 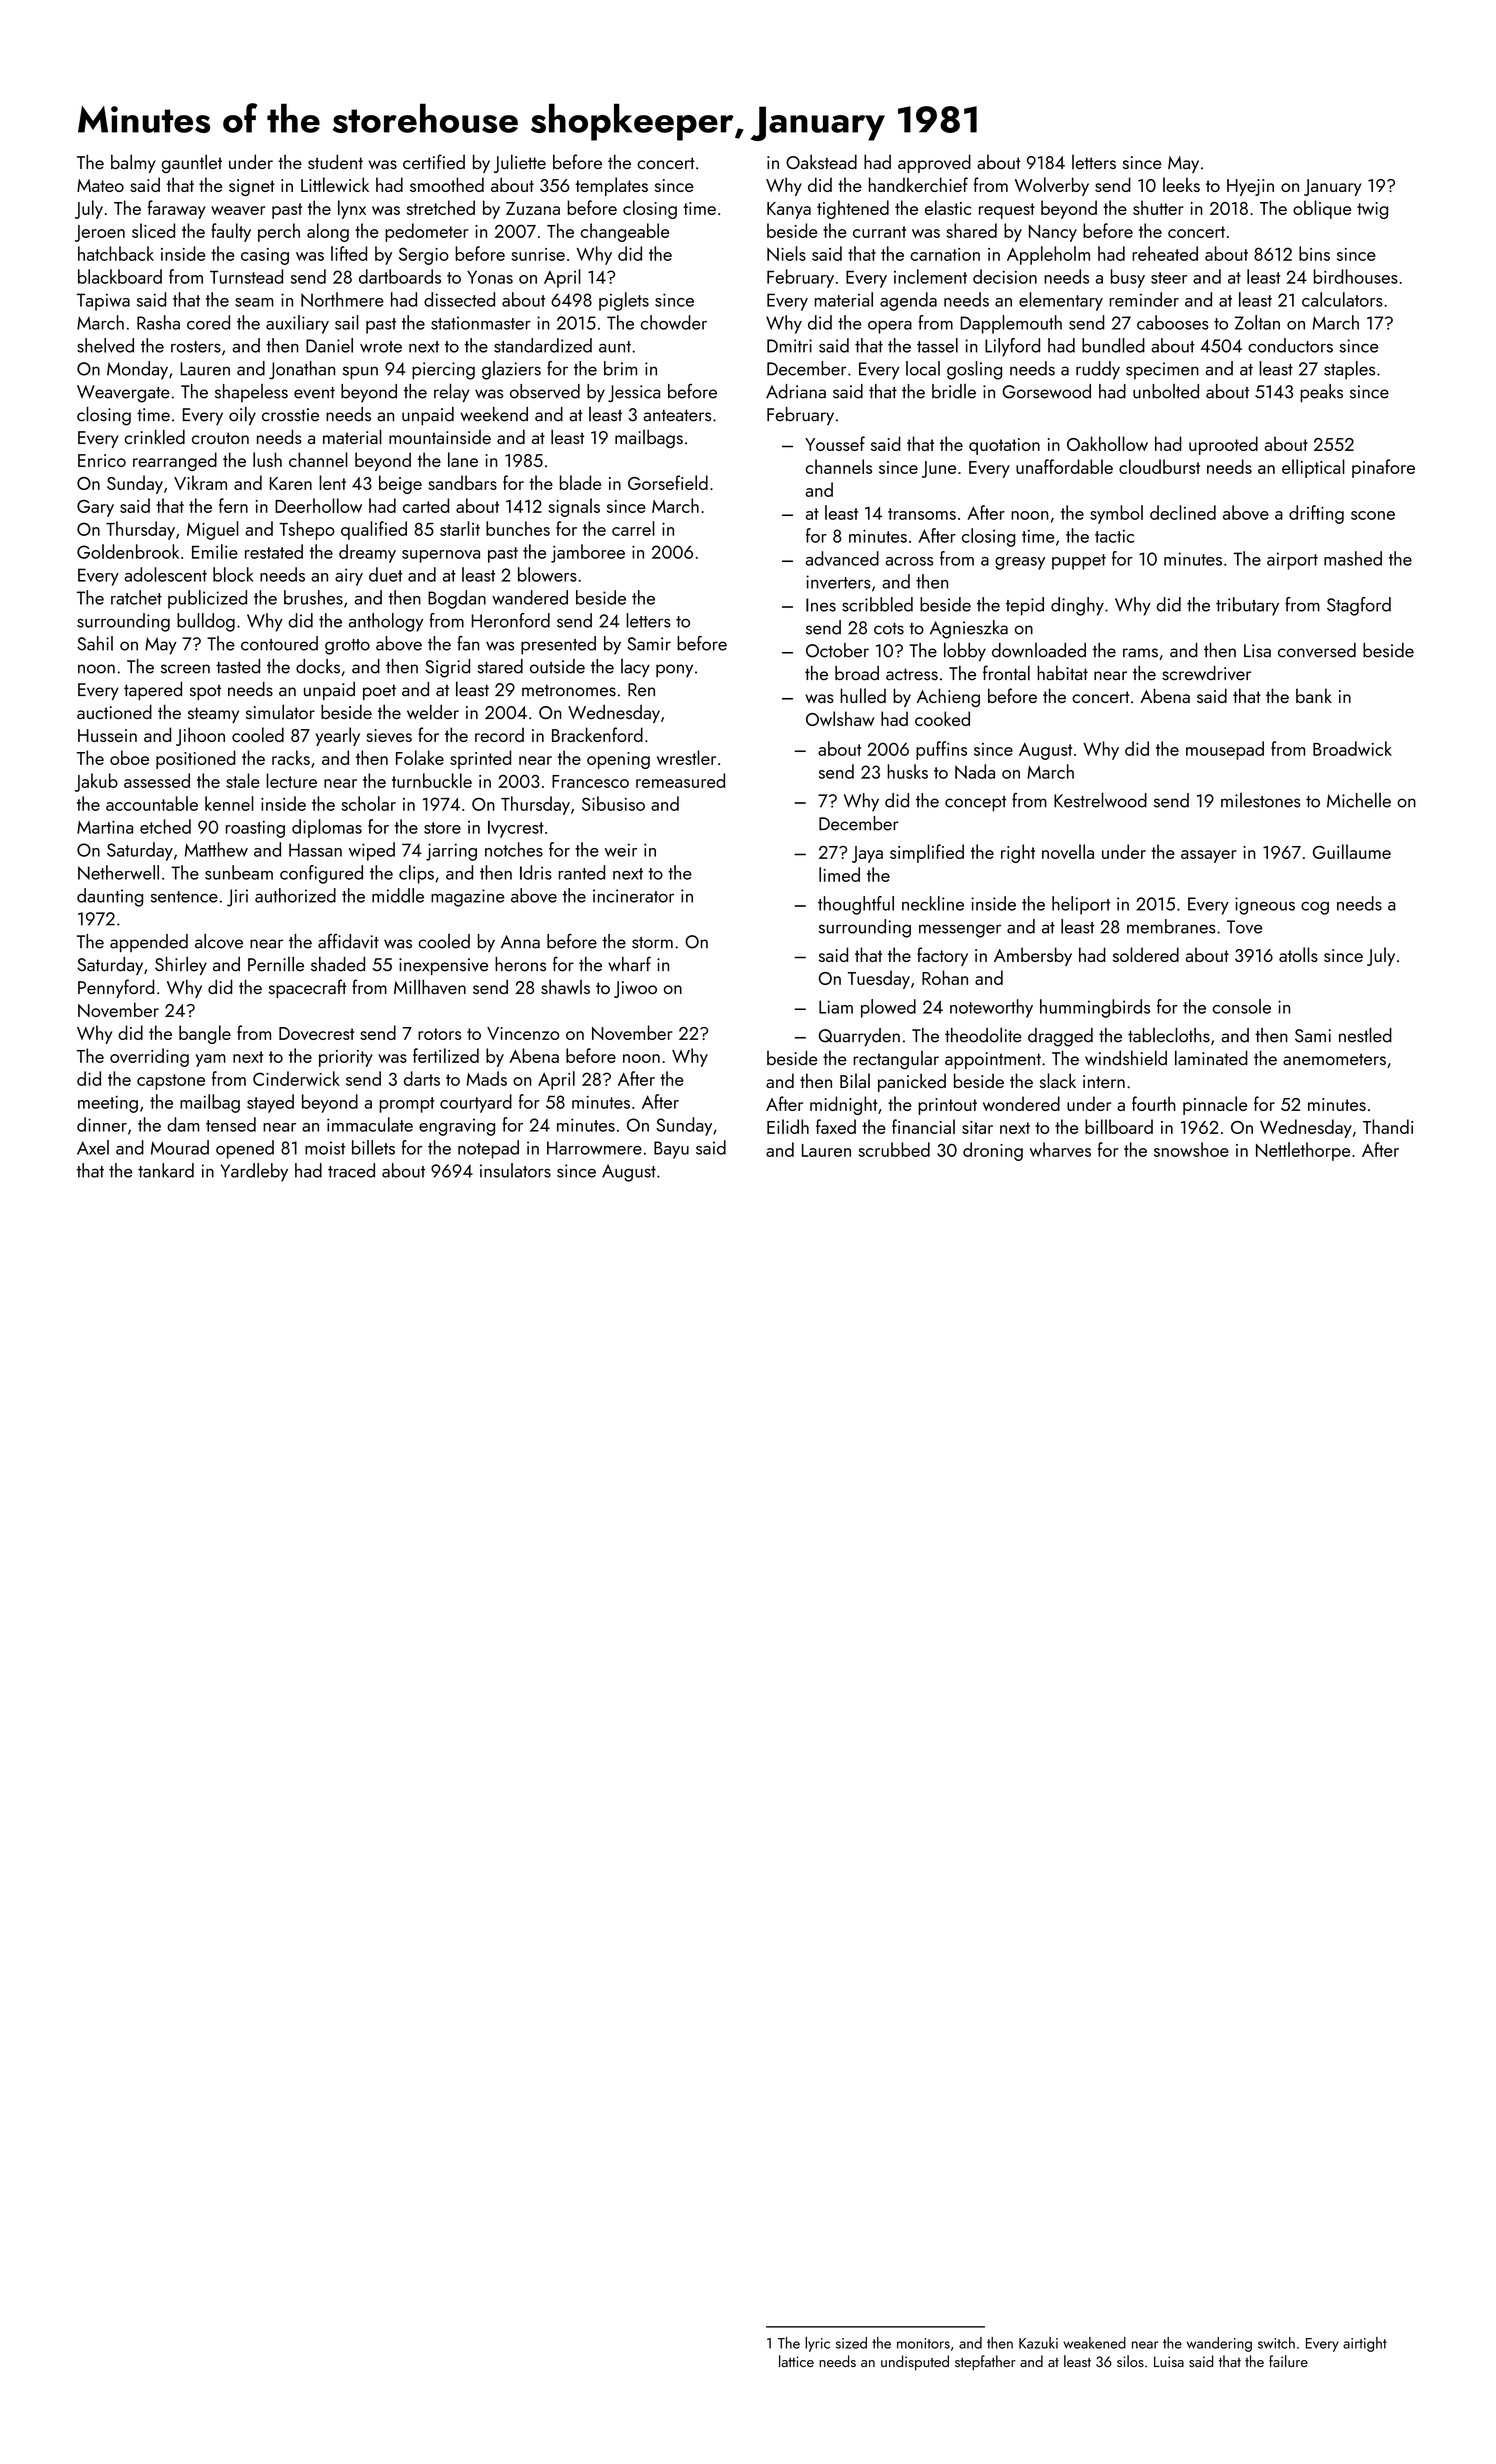 What do you see at coordinates (915, 2363) in the page?
I see `undisputed` at bounding box center [915, 2363].
